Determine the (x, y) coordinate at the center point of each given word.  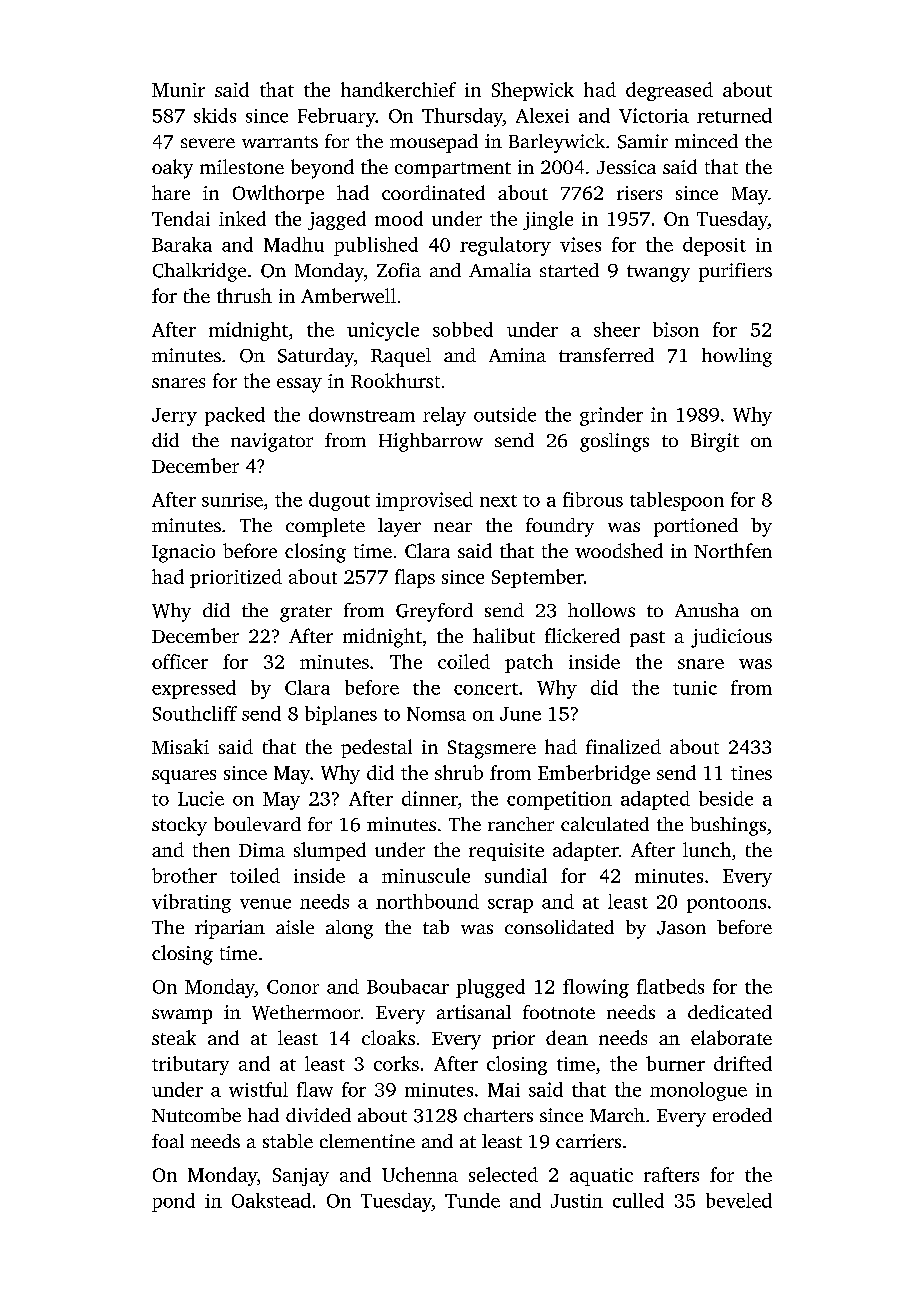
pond (173, 1202)
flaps (415, 578)
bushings (728, 826)
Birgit (715, 442)
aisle (295, 927)
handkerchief (398, 89)
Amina (517, 355)
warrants (280, 142)
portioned (696, 527)
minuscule (426, 875)
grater (306, 613)
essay (299, 385)
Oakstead (271, 1200)
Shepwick (533, 91)
